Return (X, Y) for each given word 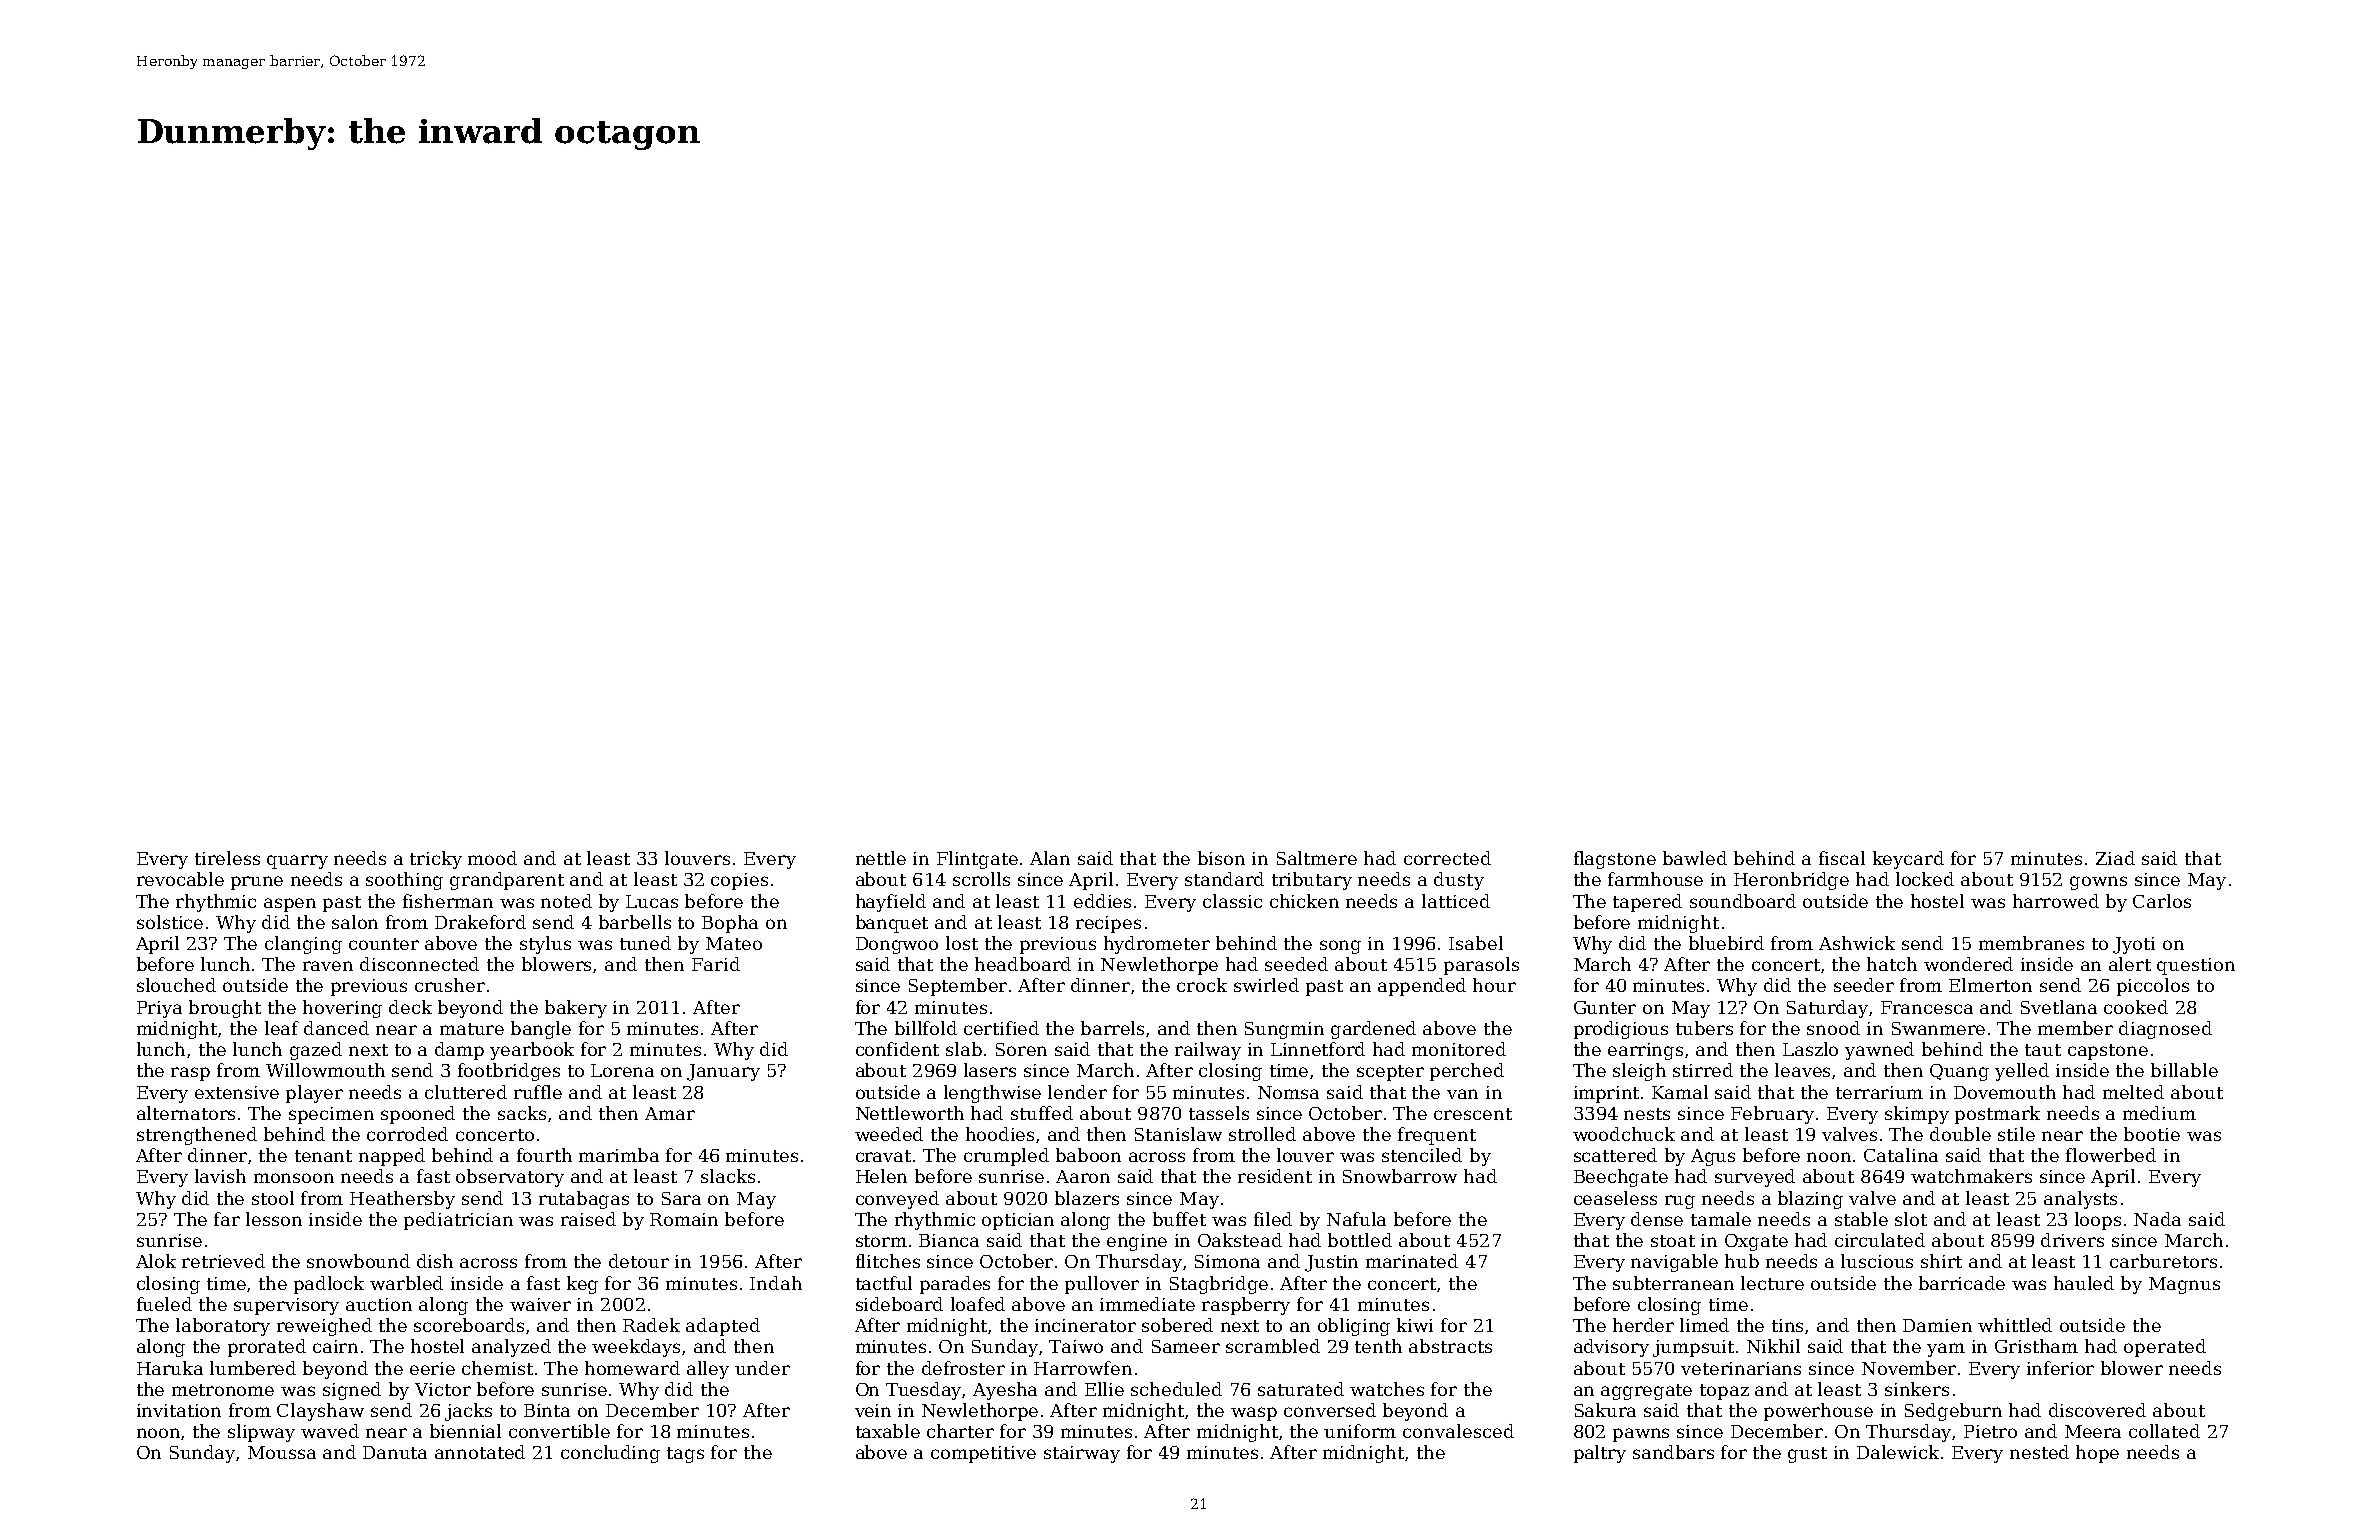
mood (492, 858)
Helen (881, 1176)
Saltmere (1317, 858)
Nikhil (1773, 1346)
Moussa (282, 1452)
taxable (888, 1431)
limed (1704, 1325)
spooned (418, 1115)
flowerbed (2111, 1155)
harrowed (2056, 901)
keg (582, 1285)
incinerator (1085, 1325)
